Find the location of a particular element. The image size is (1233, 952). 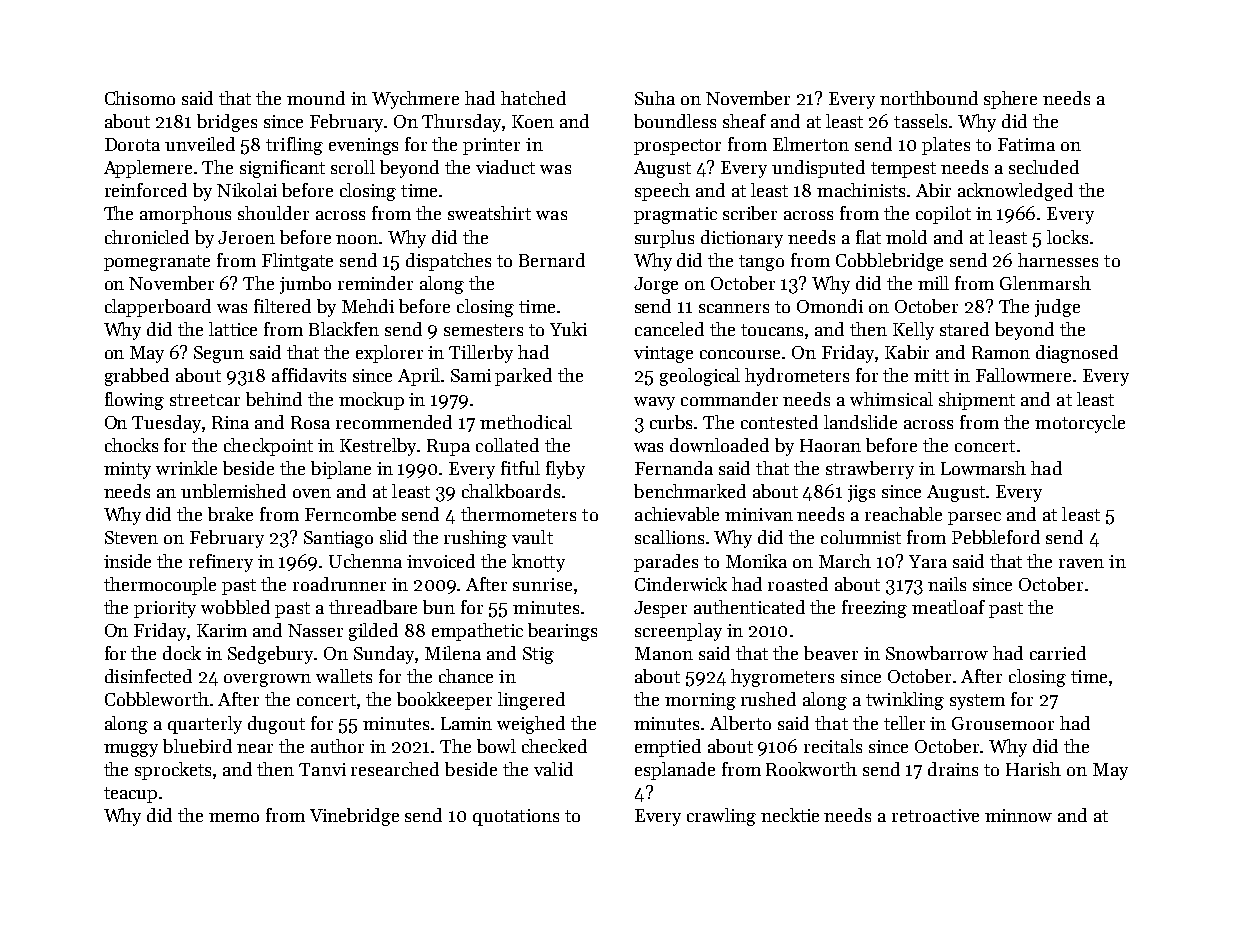

system is located at coordinates (977, 702).
